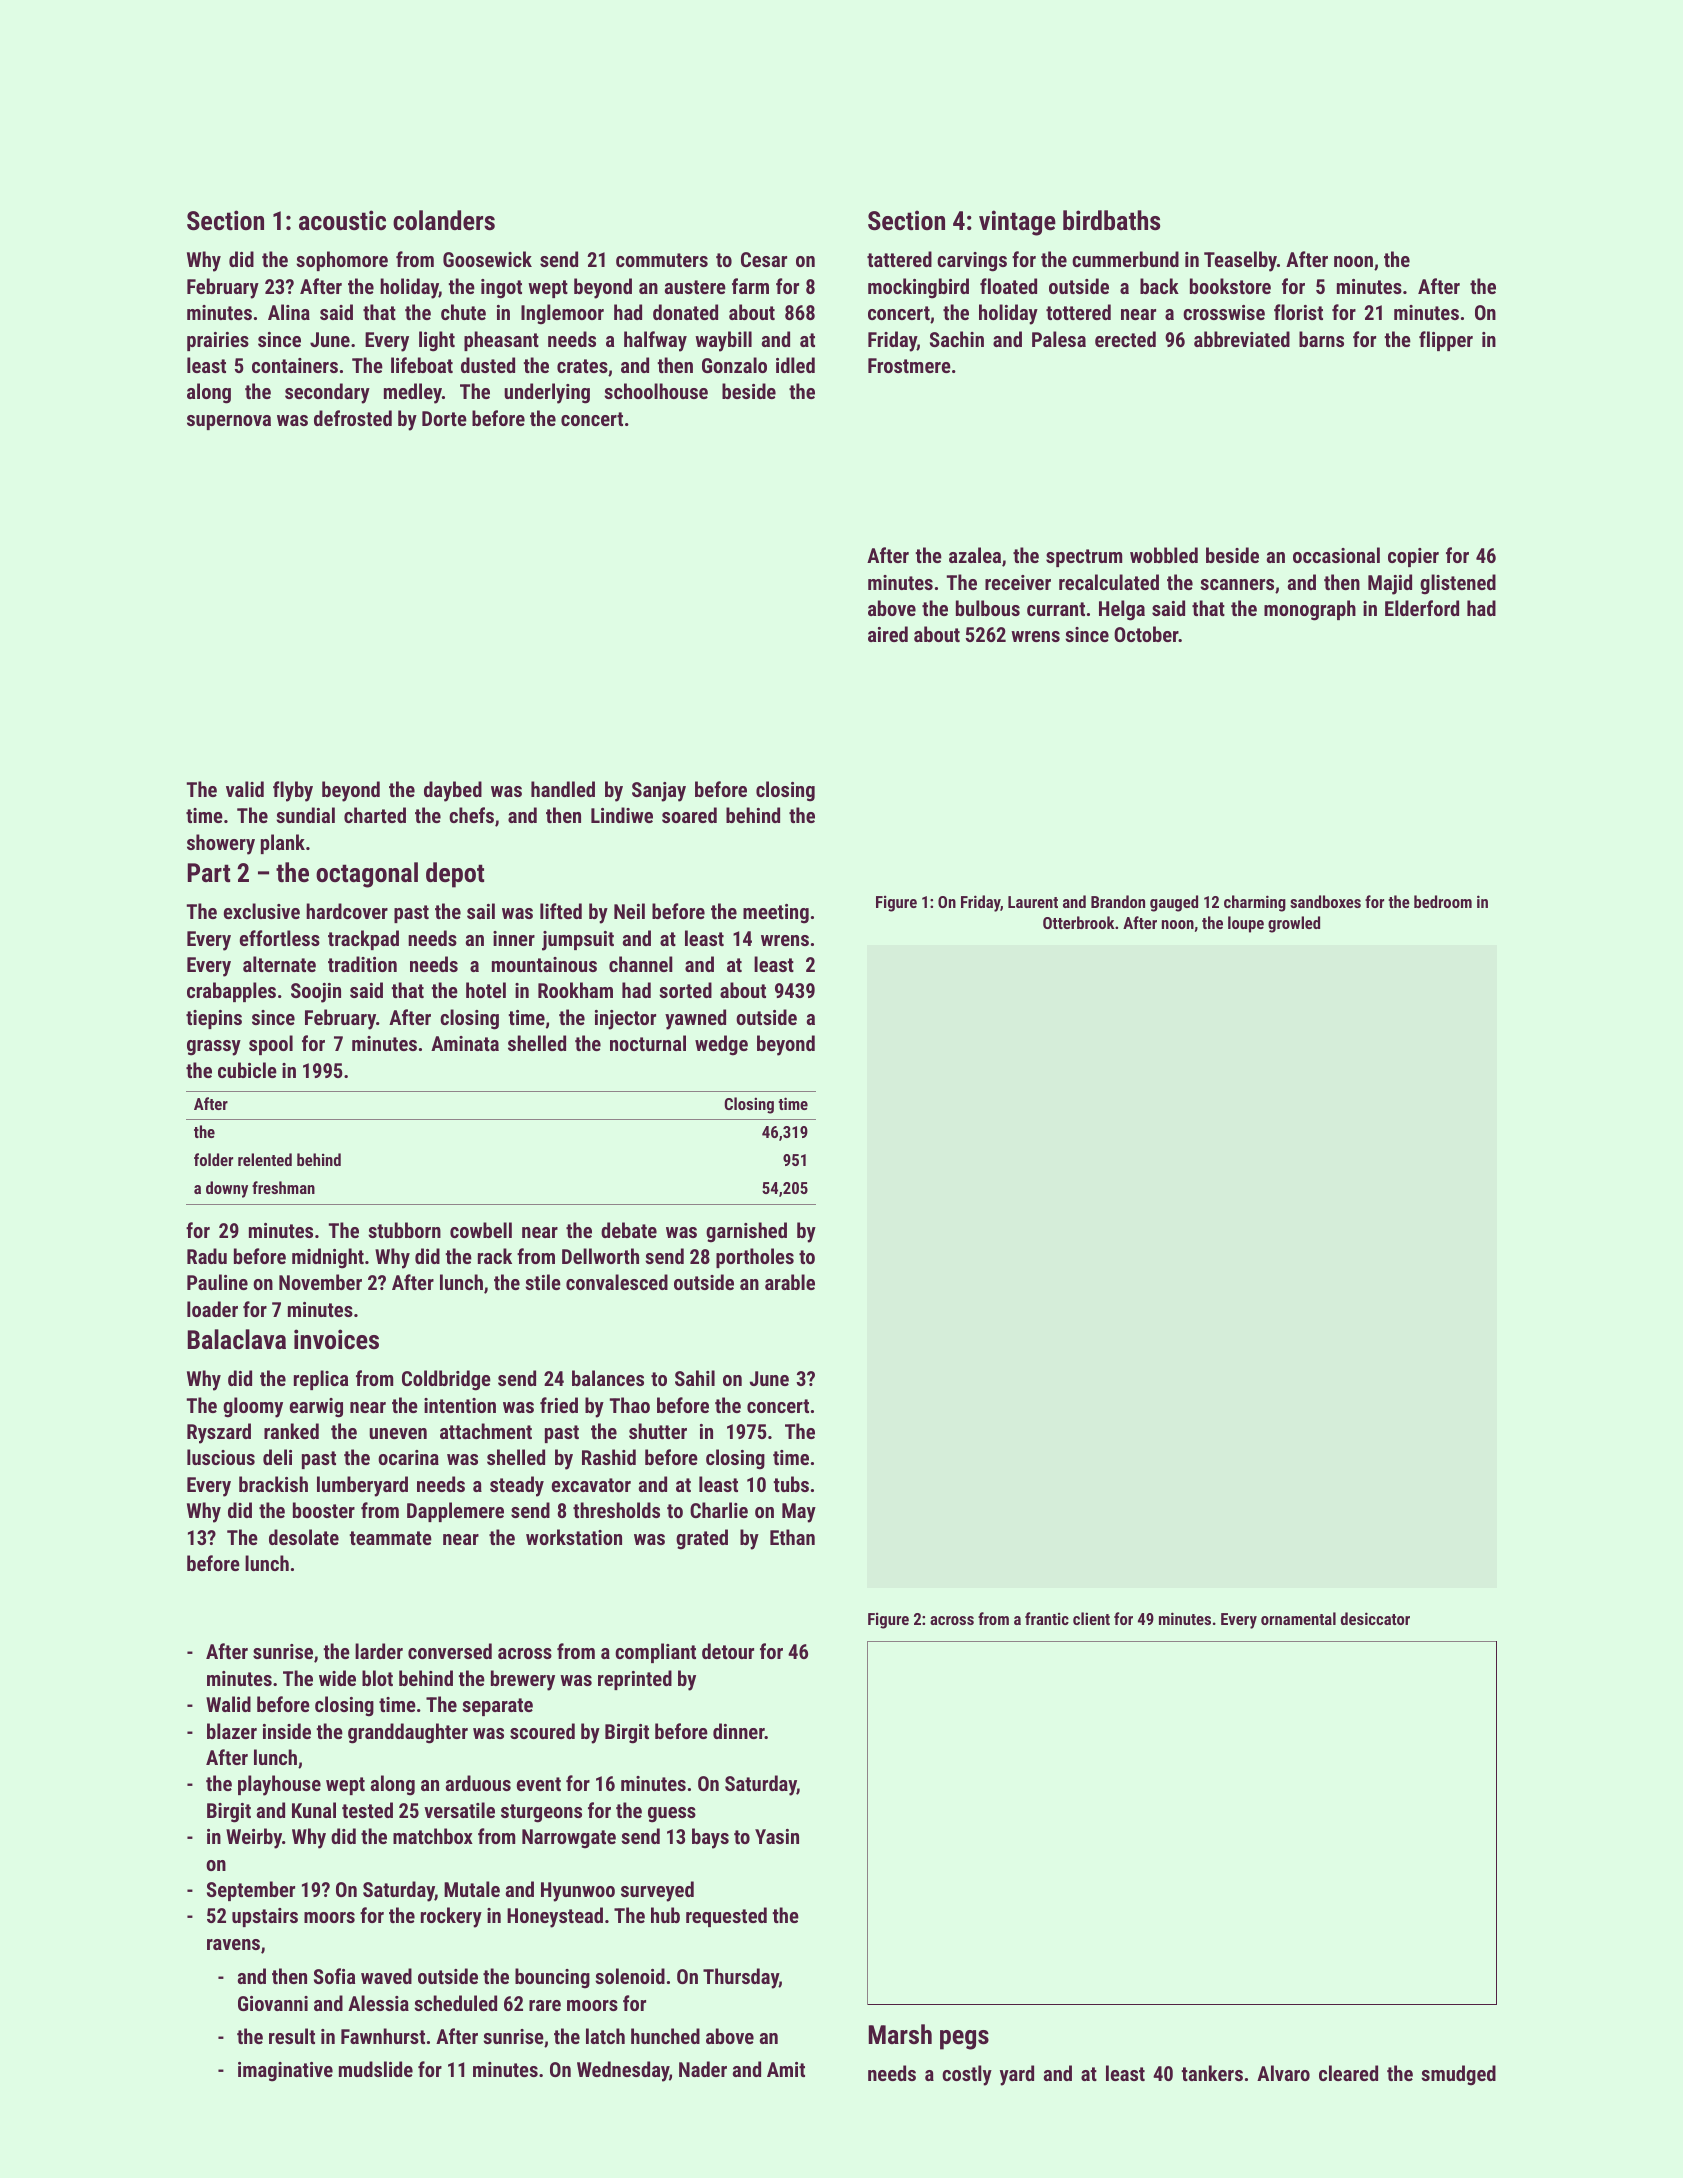  I want to click on supernova, so click(229, 422).
